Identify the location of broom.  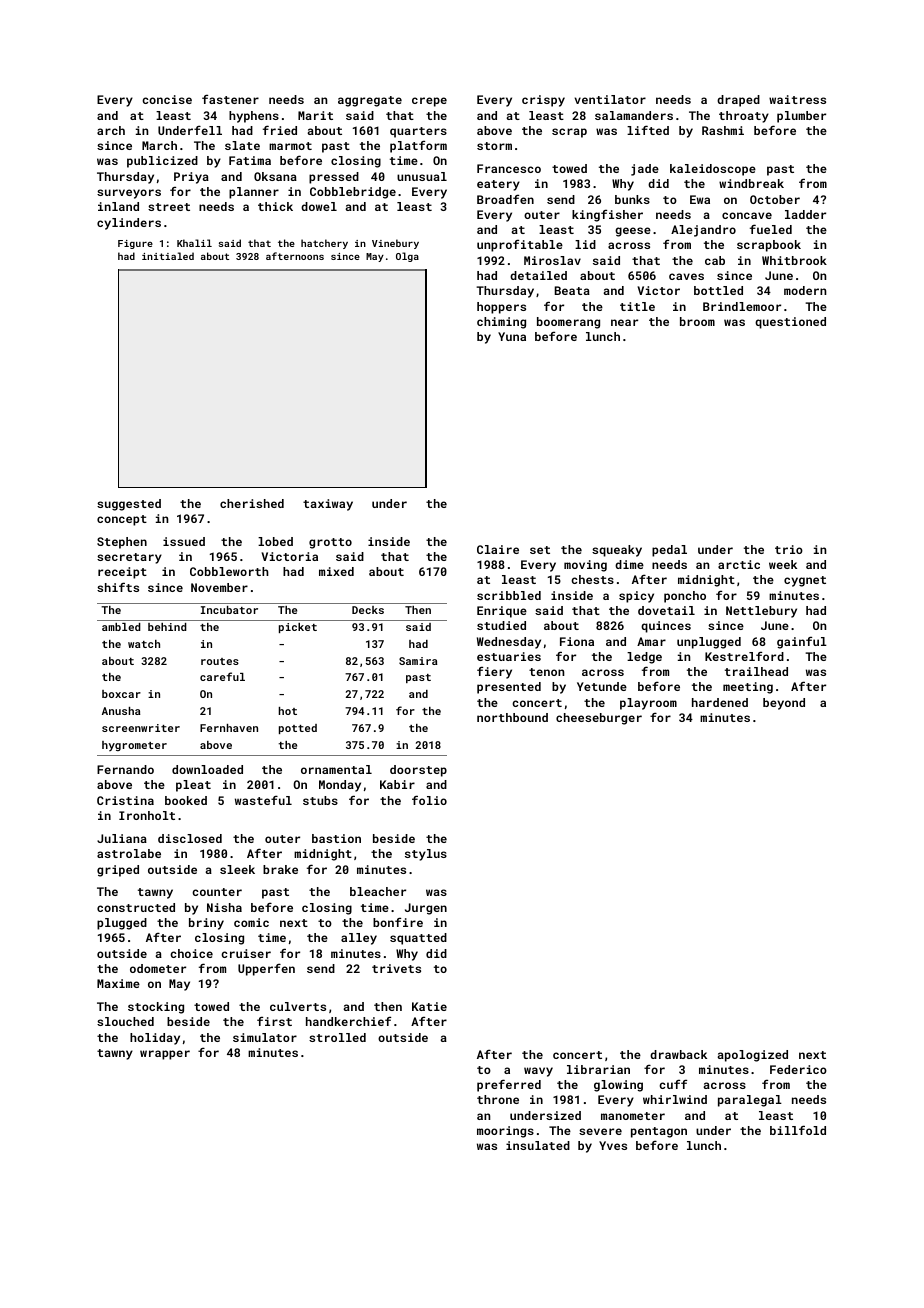
(697, 321).
